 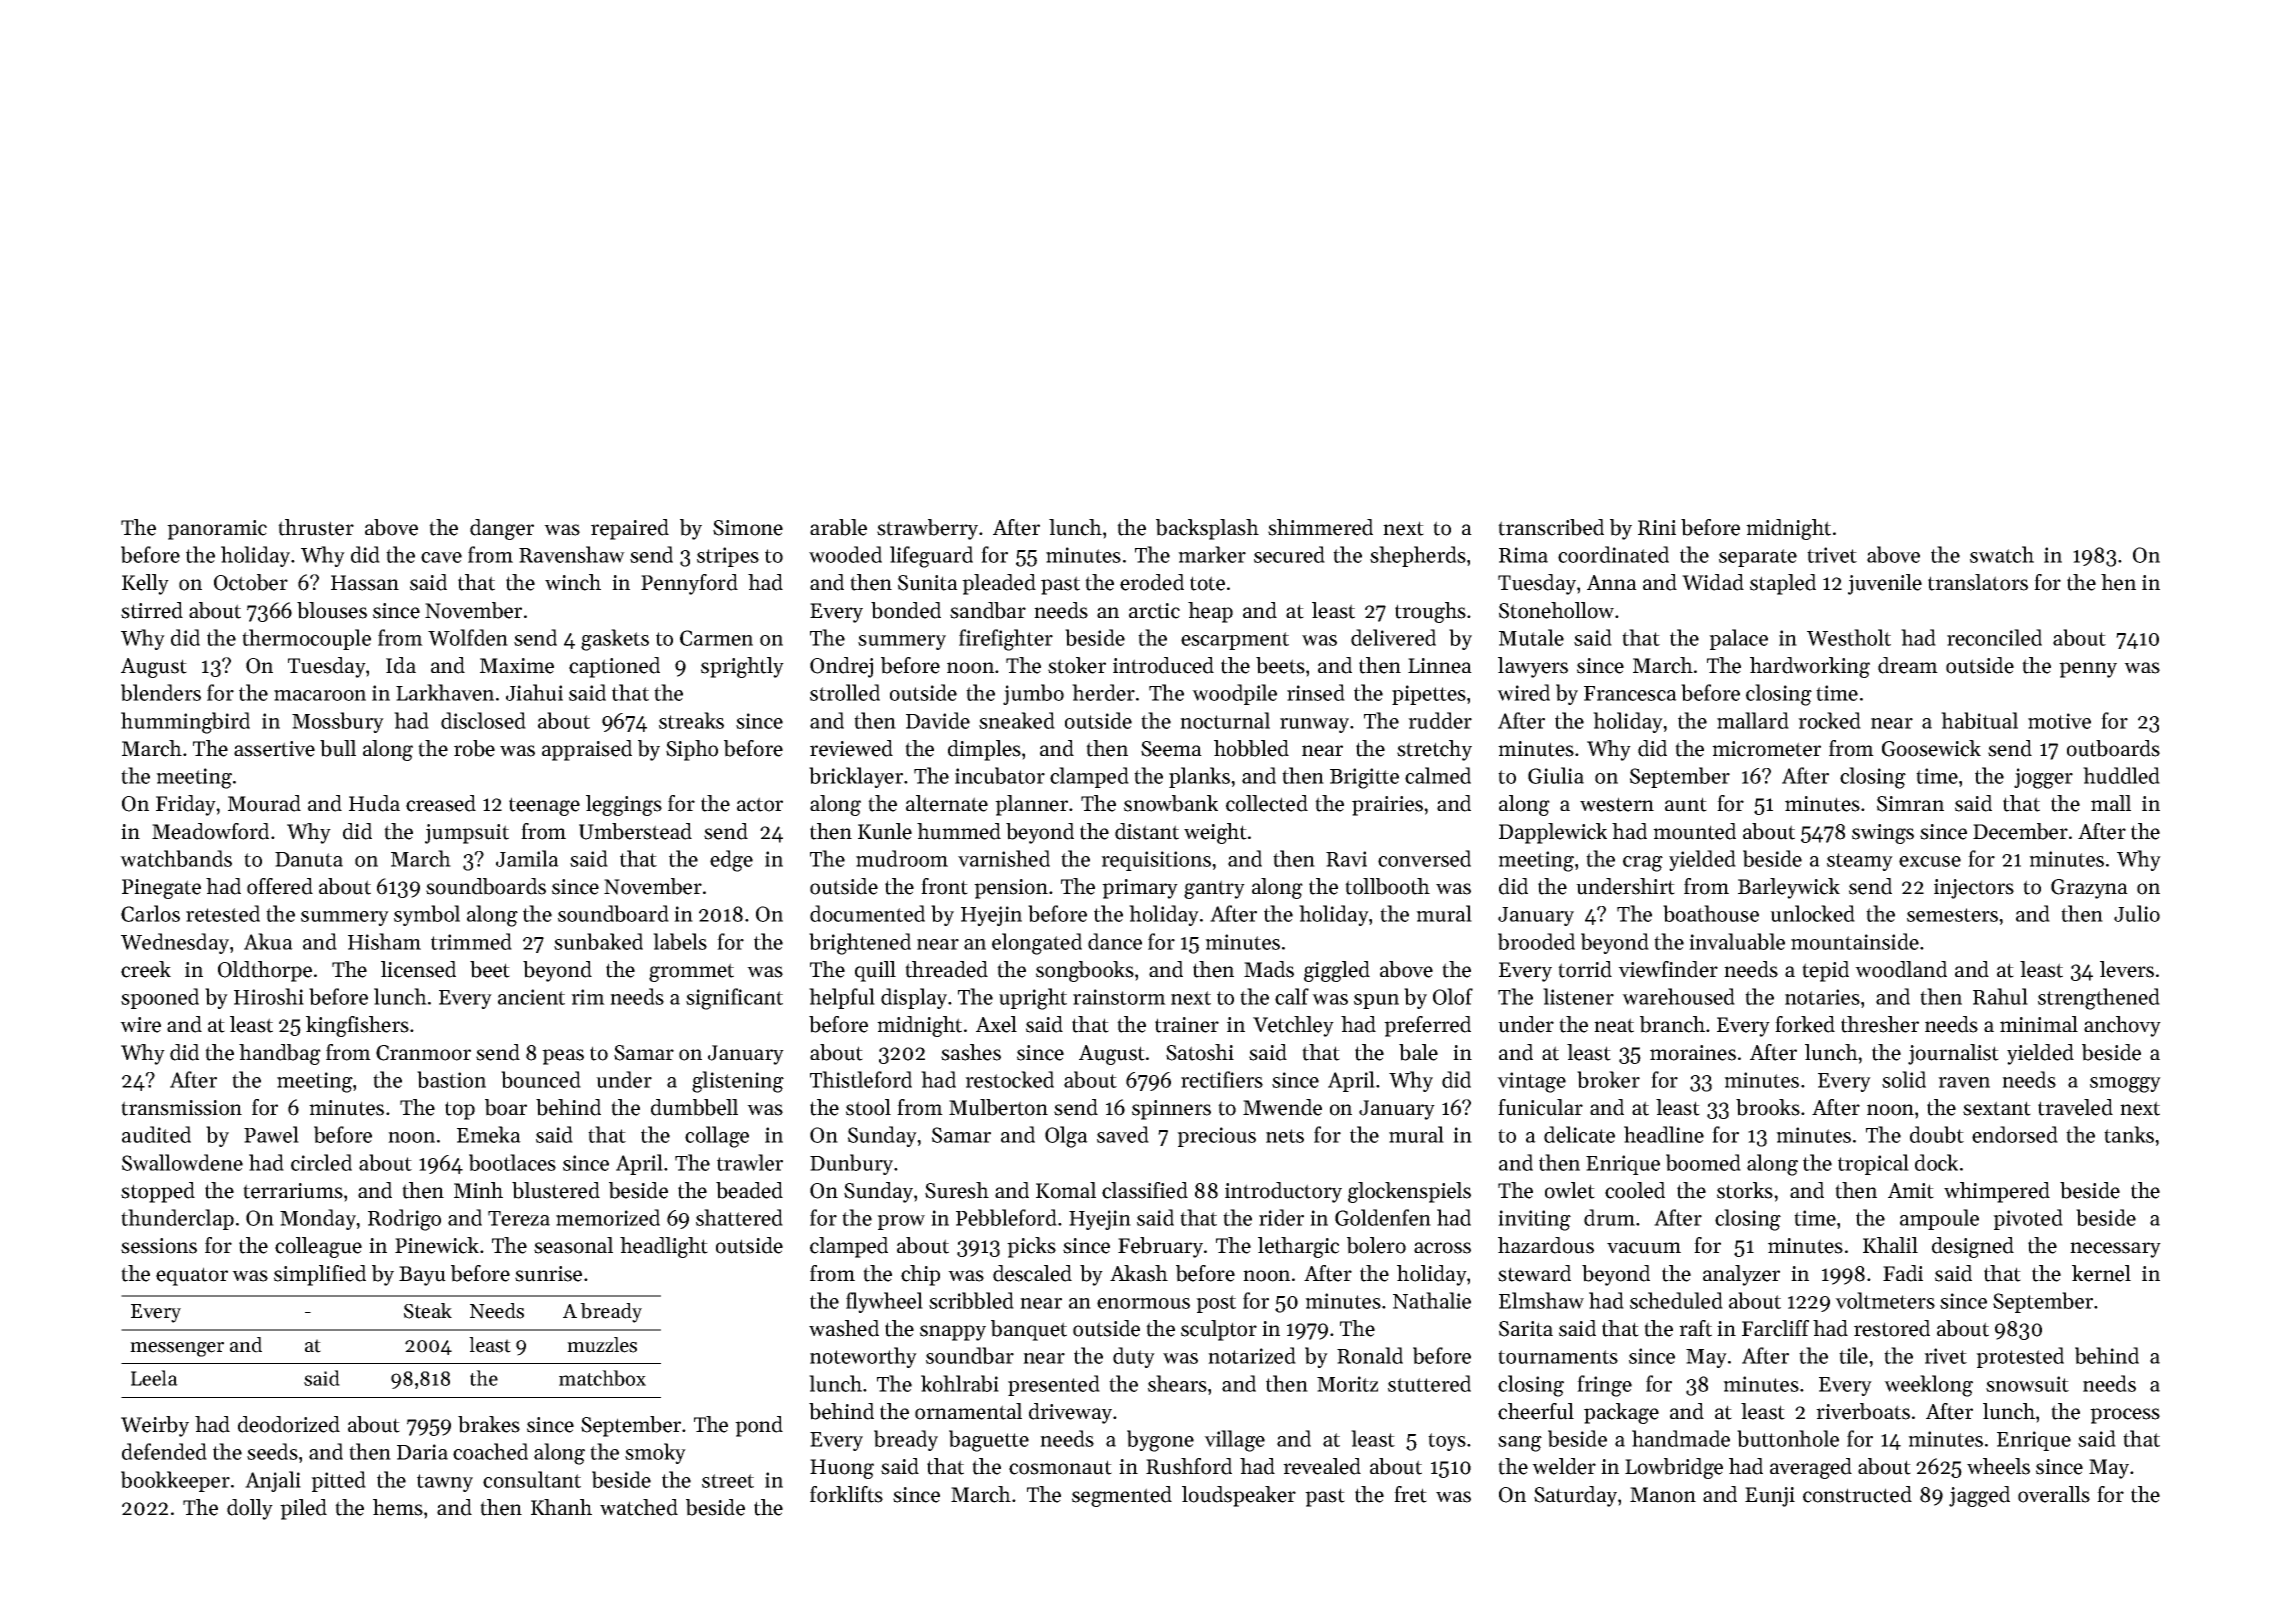 I want to click on solid, so click(x=1904, y=1079).
